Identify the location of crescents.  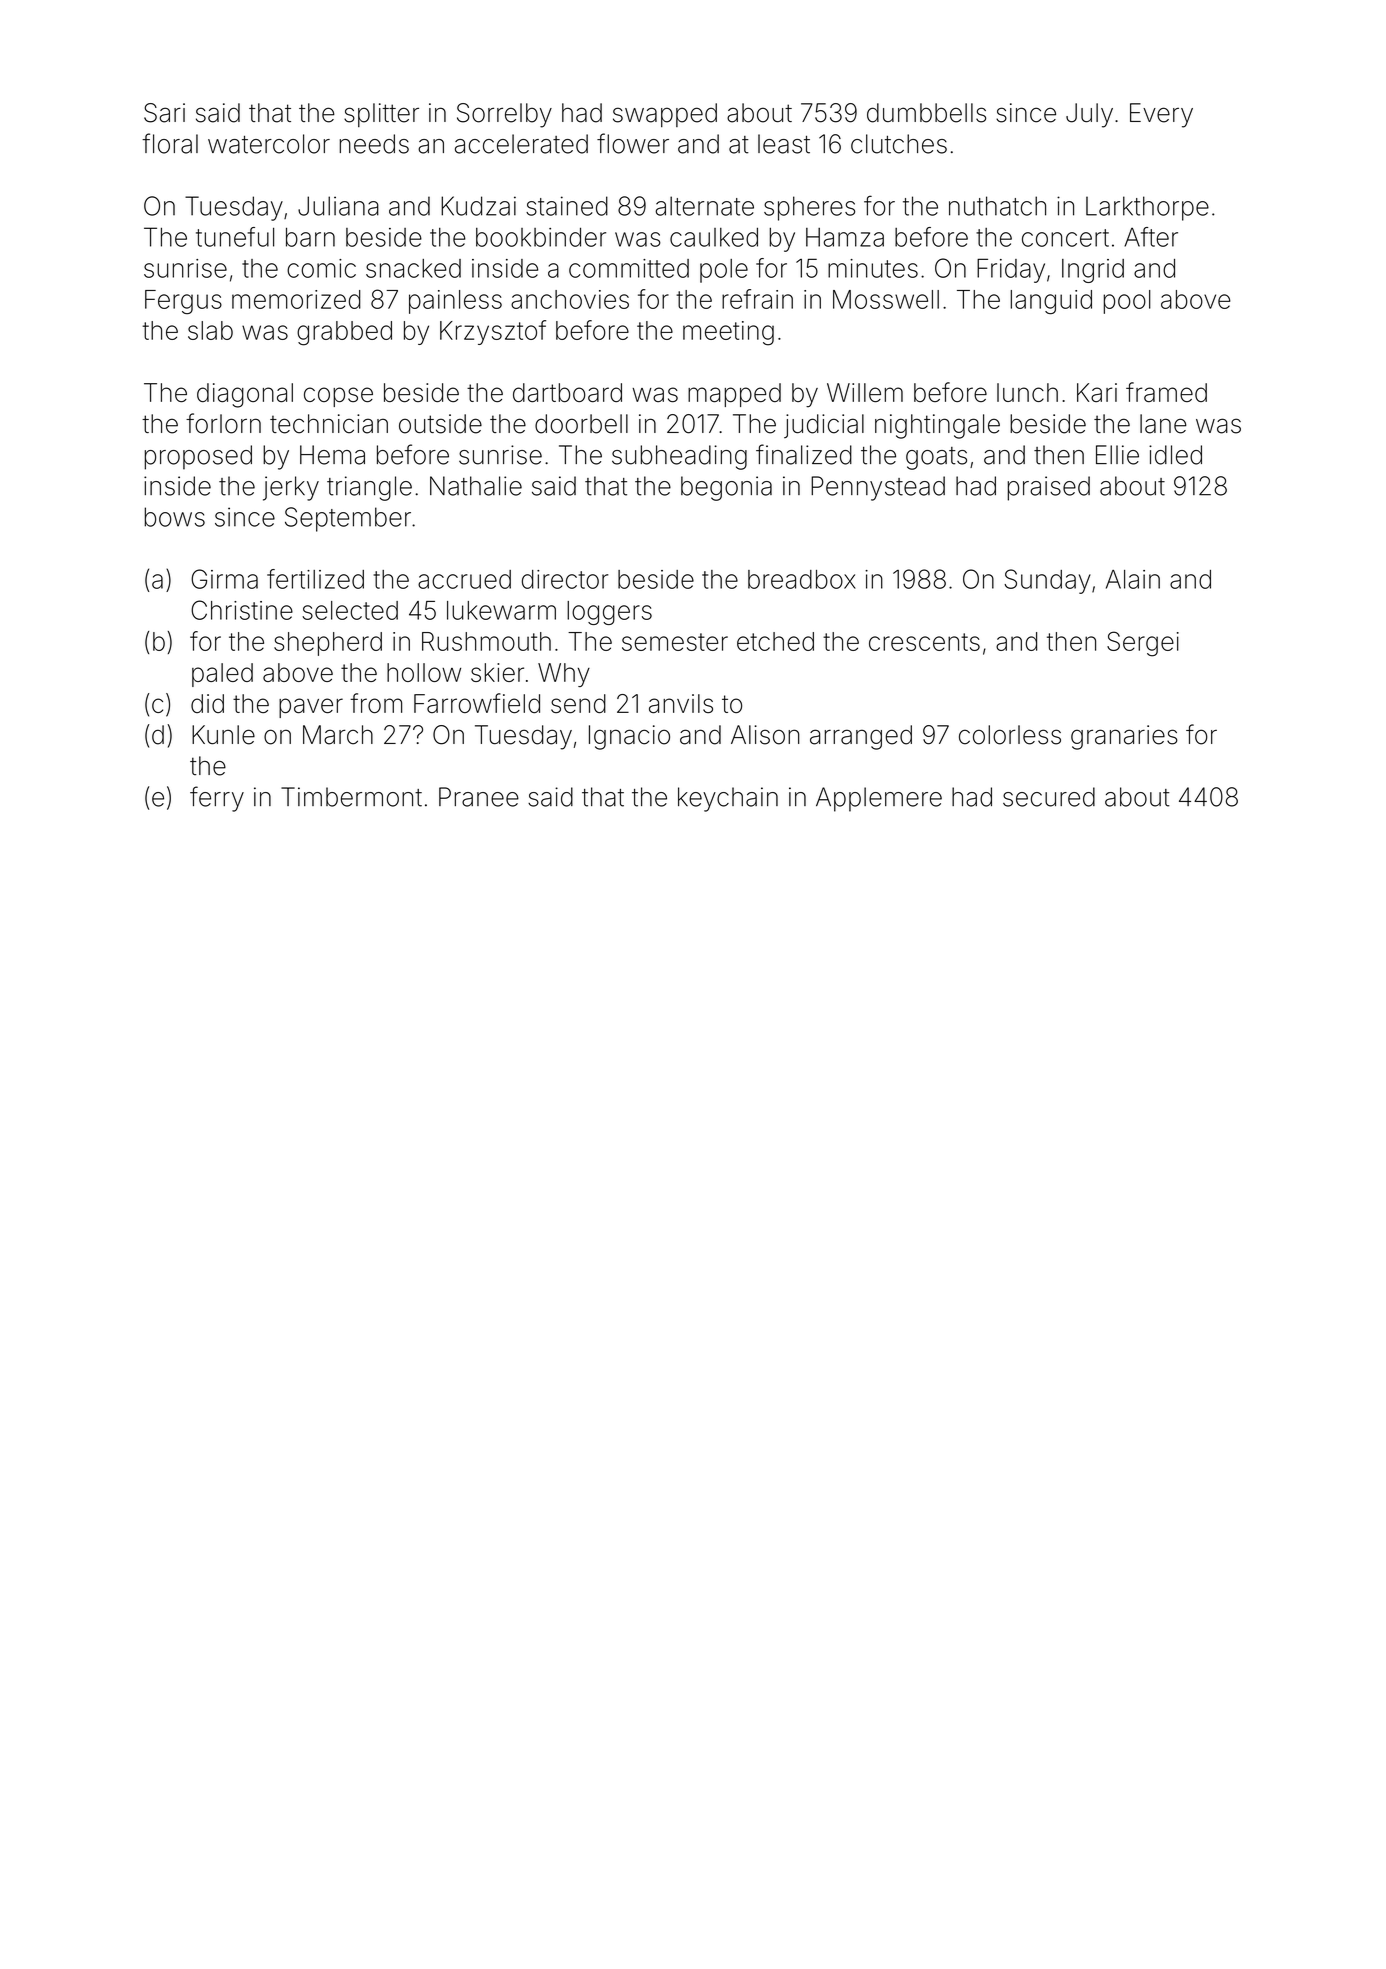
(924, 642).
